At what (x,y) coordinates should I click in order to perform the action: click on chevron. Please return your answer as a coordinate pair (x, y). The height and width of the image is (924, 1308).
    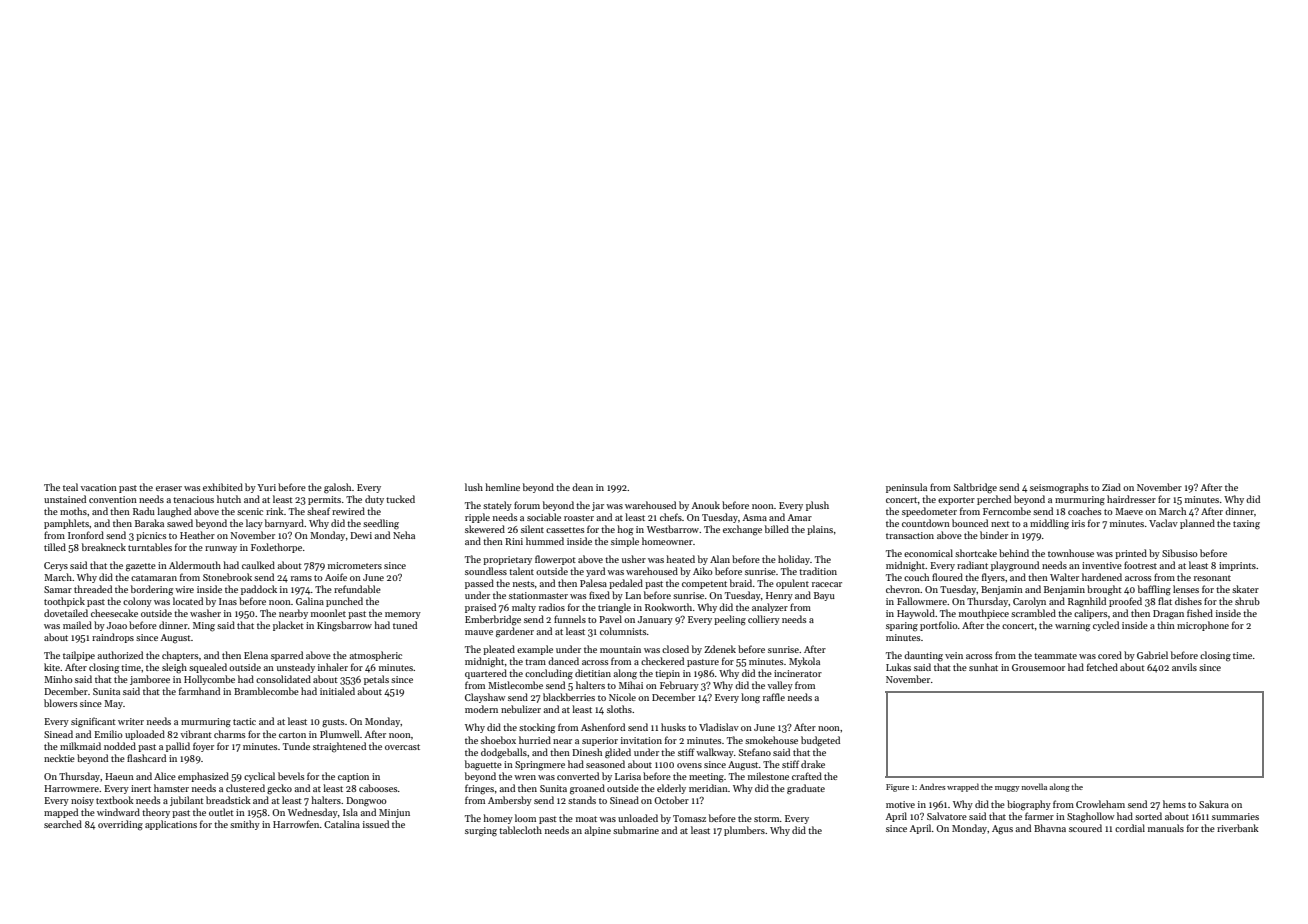
    Looking at the image, I should click on (903, 589).
